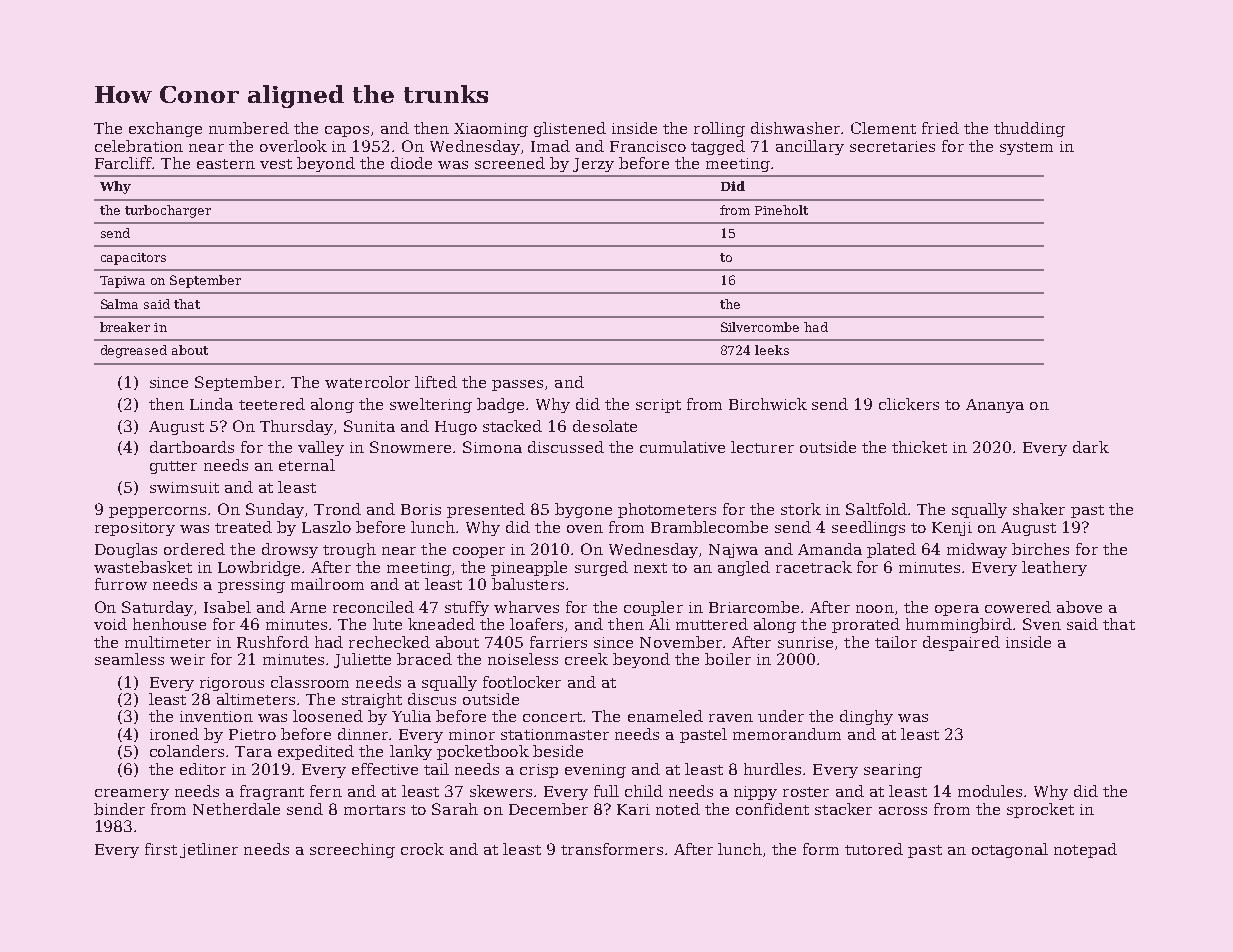 This screenshot has height=952, width=1233. What do you see at coordinates (995, 406) in the screenshot?
I see `Ananya` at bounding box center [995, 406].
